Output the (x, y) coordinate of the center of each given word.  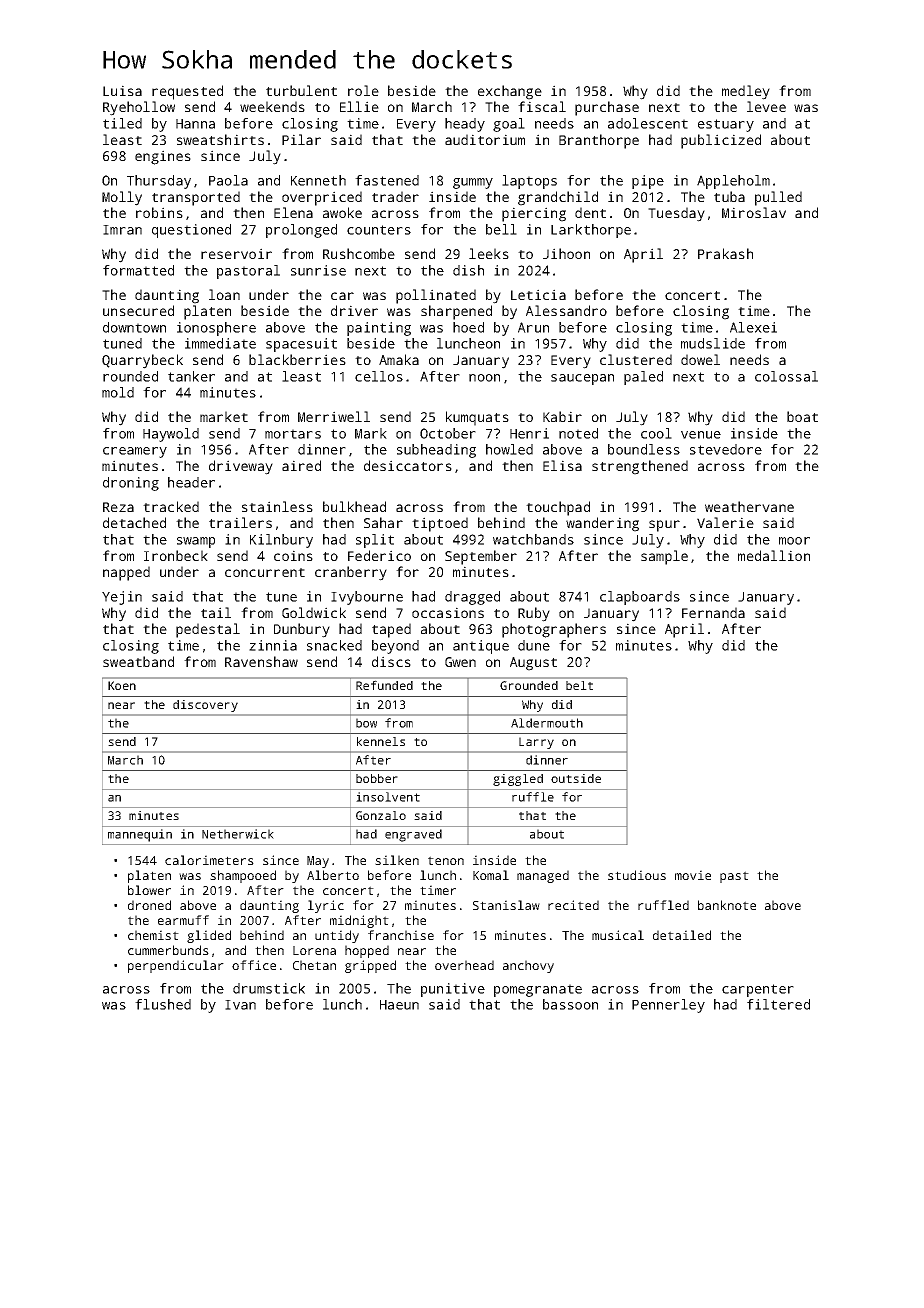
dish (468, 270)
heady (465, 125)
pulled (778, 198)
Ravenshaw (261, 661)
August (533, 664)
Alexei (753, 327)
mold (118, 392)
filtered (778, 1004)
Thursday (159, 182)
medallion (774, 555)
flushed (163, 1004)
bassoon (570, 1004)
